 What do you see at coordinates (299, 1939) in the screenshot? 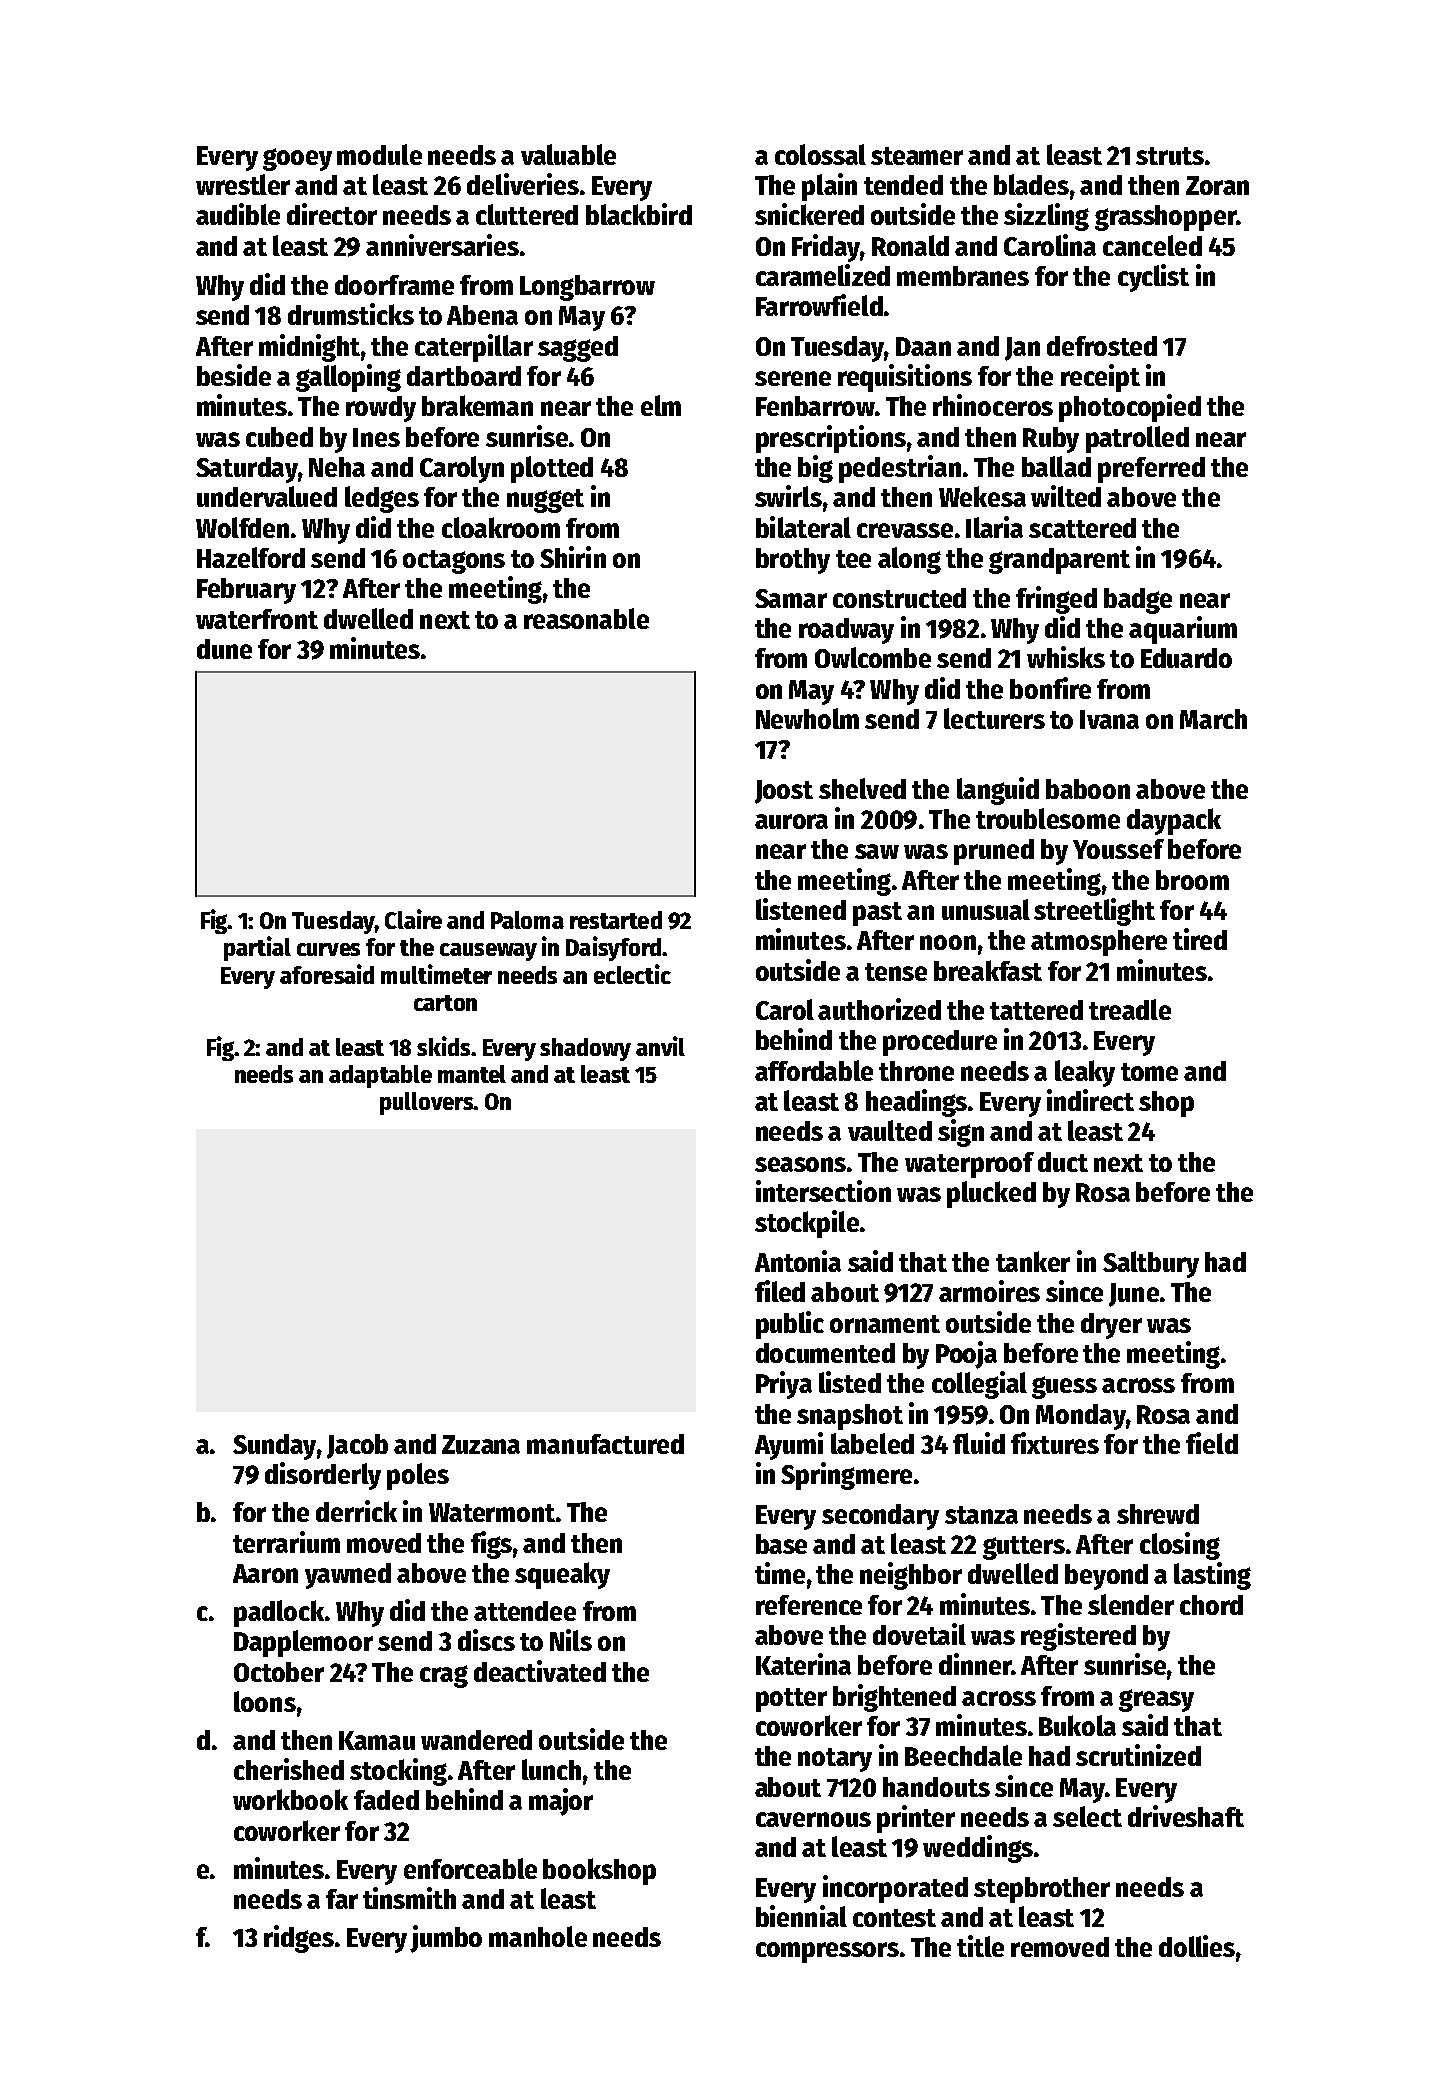
I see `ridges` at bounding box center [299, 1939].
